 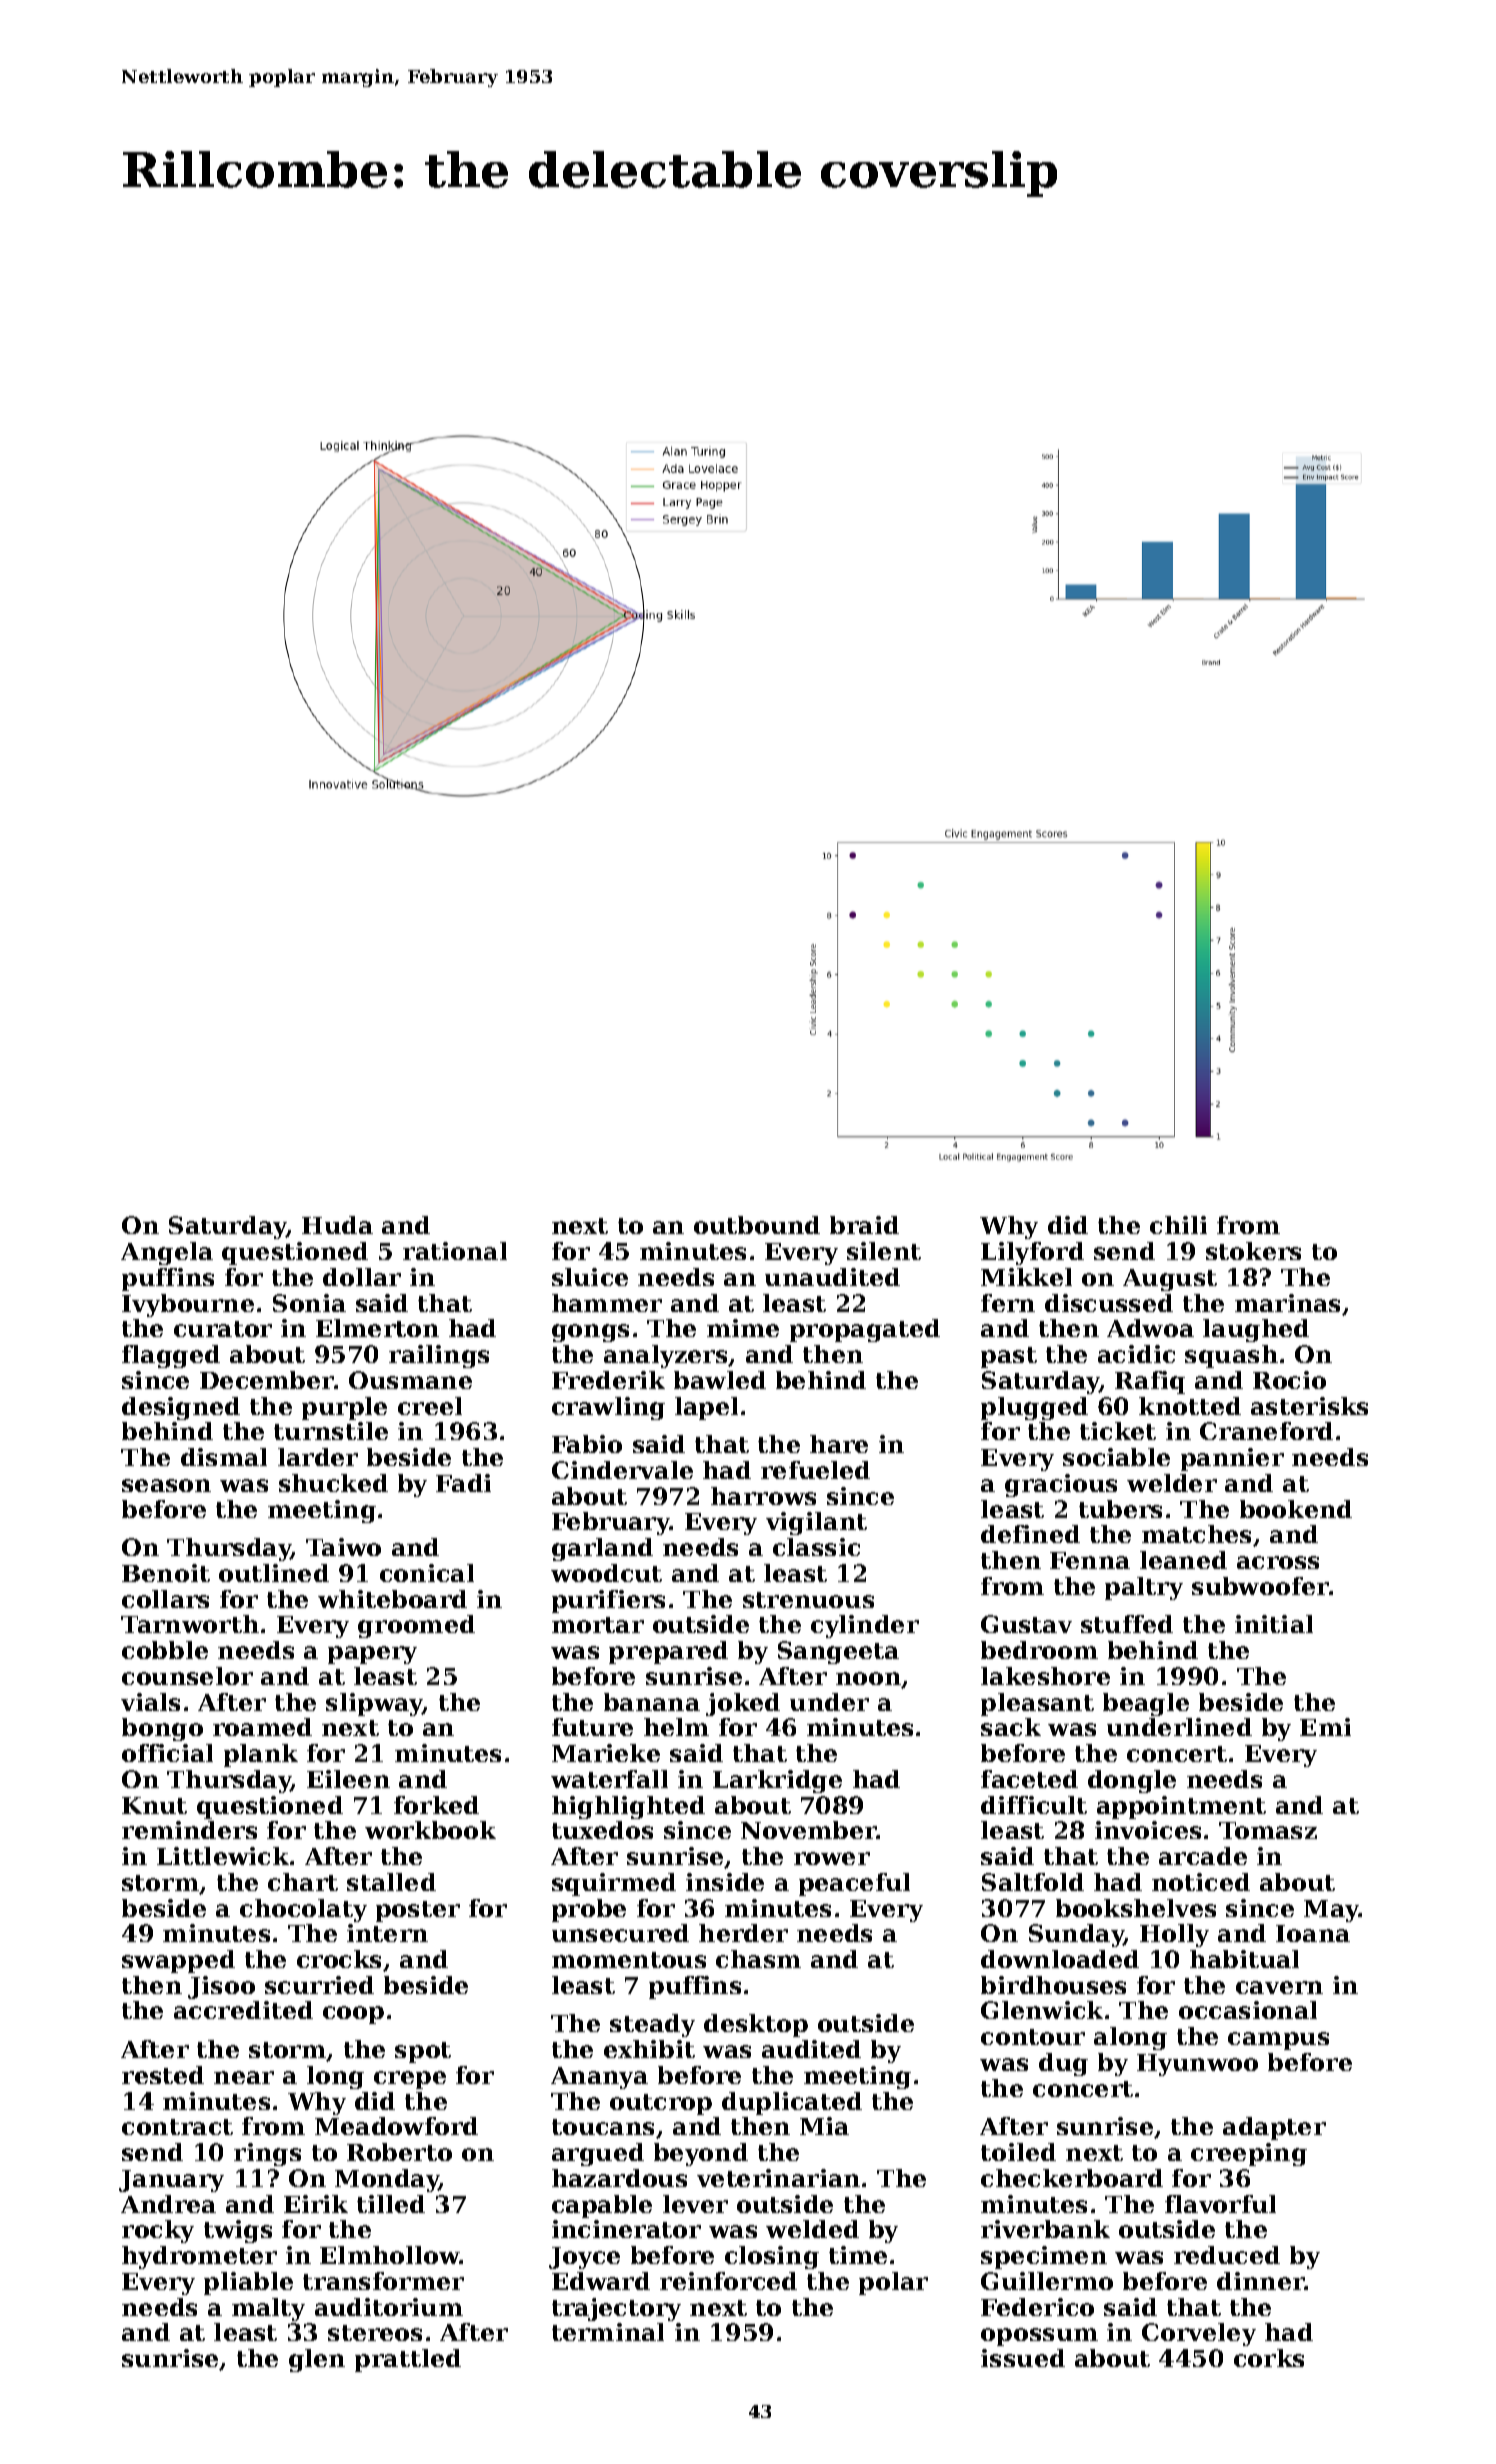 What do you see at coordinates (812, 2229) in the page?
I see `welded` at bounding box center [812, 2229].
